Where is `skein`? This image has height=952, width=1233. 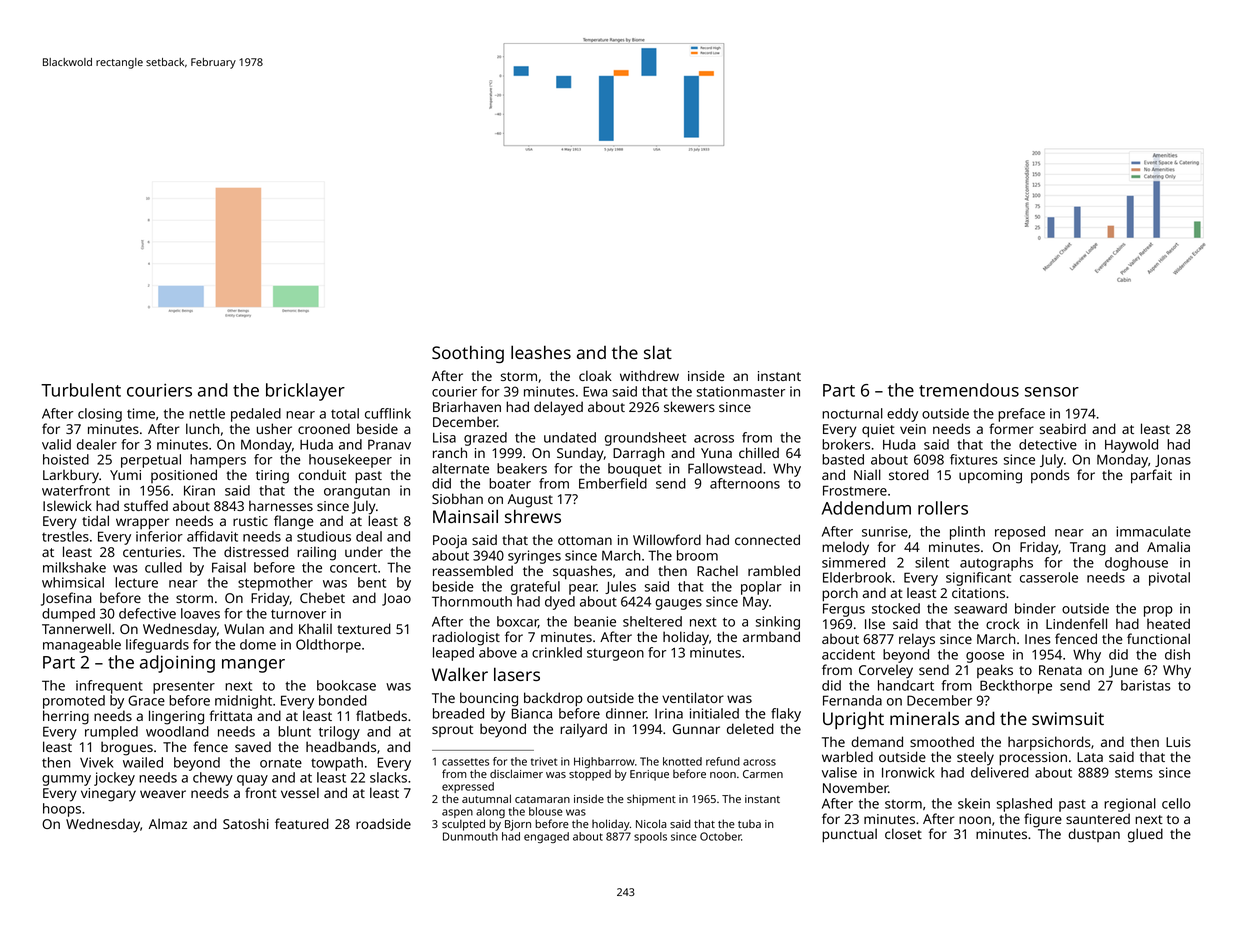 skein is located at coordinates (974, 803).
